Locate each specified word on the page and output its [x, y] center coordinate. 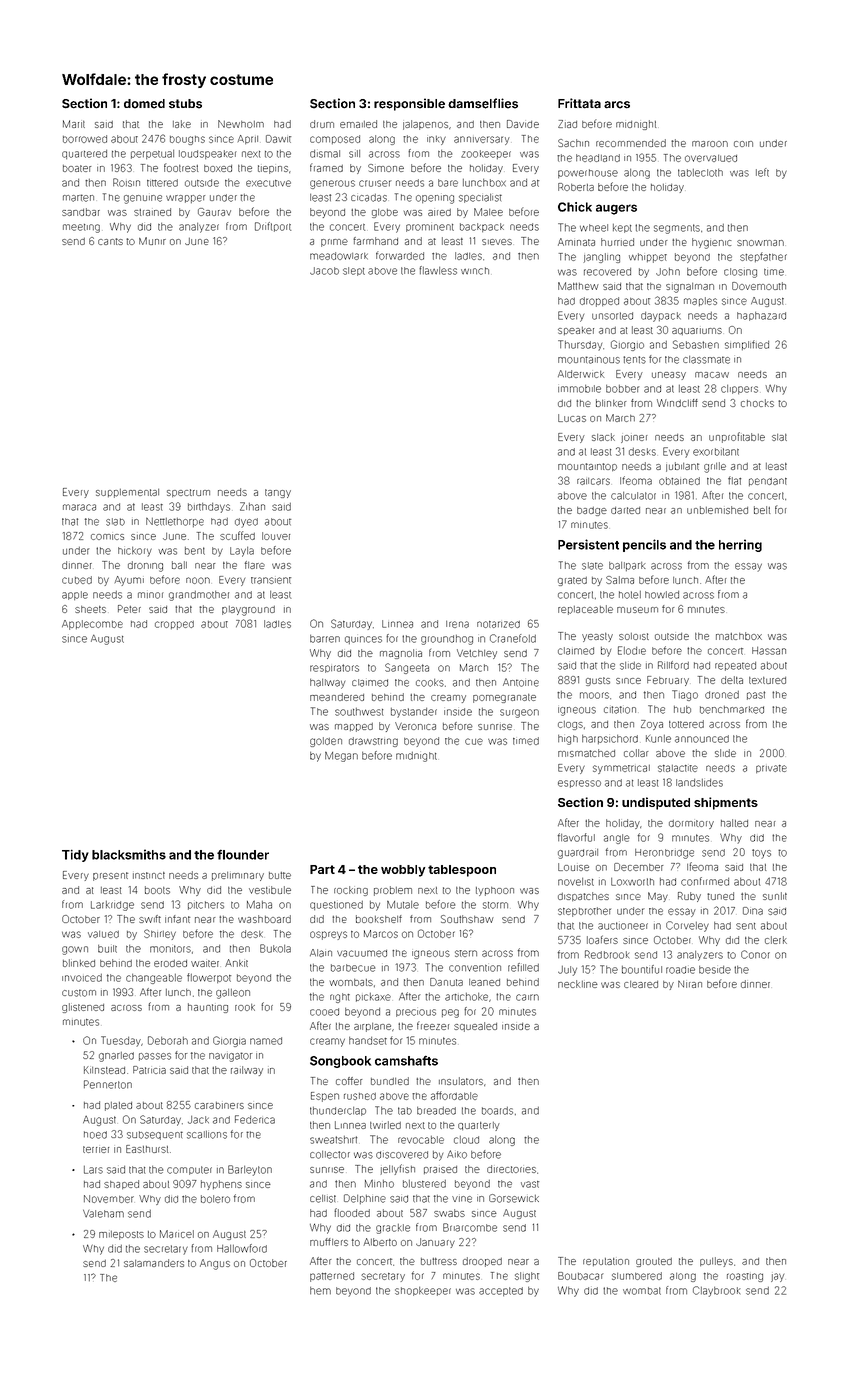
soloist [634, 636]
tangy [278, 493]
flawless [438, 270]
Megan [341, 757]
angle [616, 839]
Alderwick [581, 374]
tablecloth [700, 173]
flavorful [576, 837]
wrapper [185, 199]
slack [603, 437]
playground [248, 611]
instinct [149, 875]
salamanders [154, 1263]
